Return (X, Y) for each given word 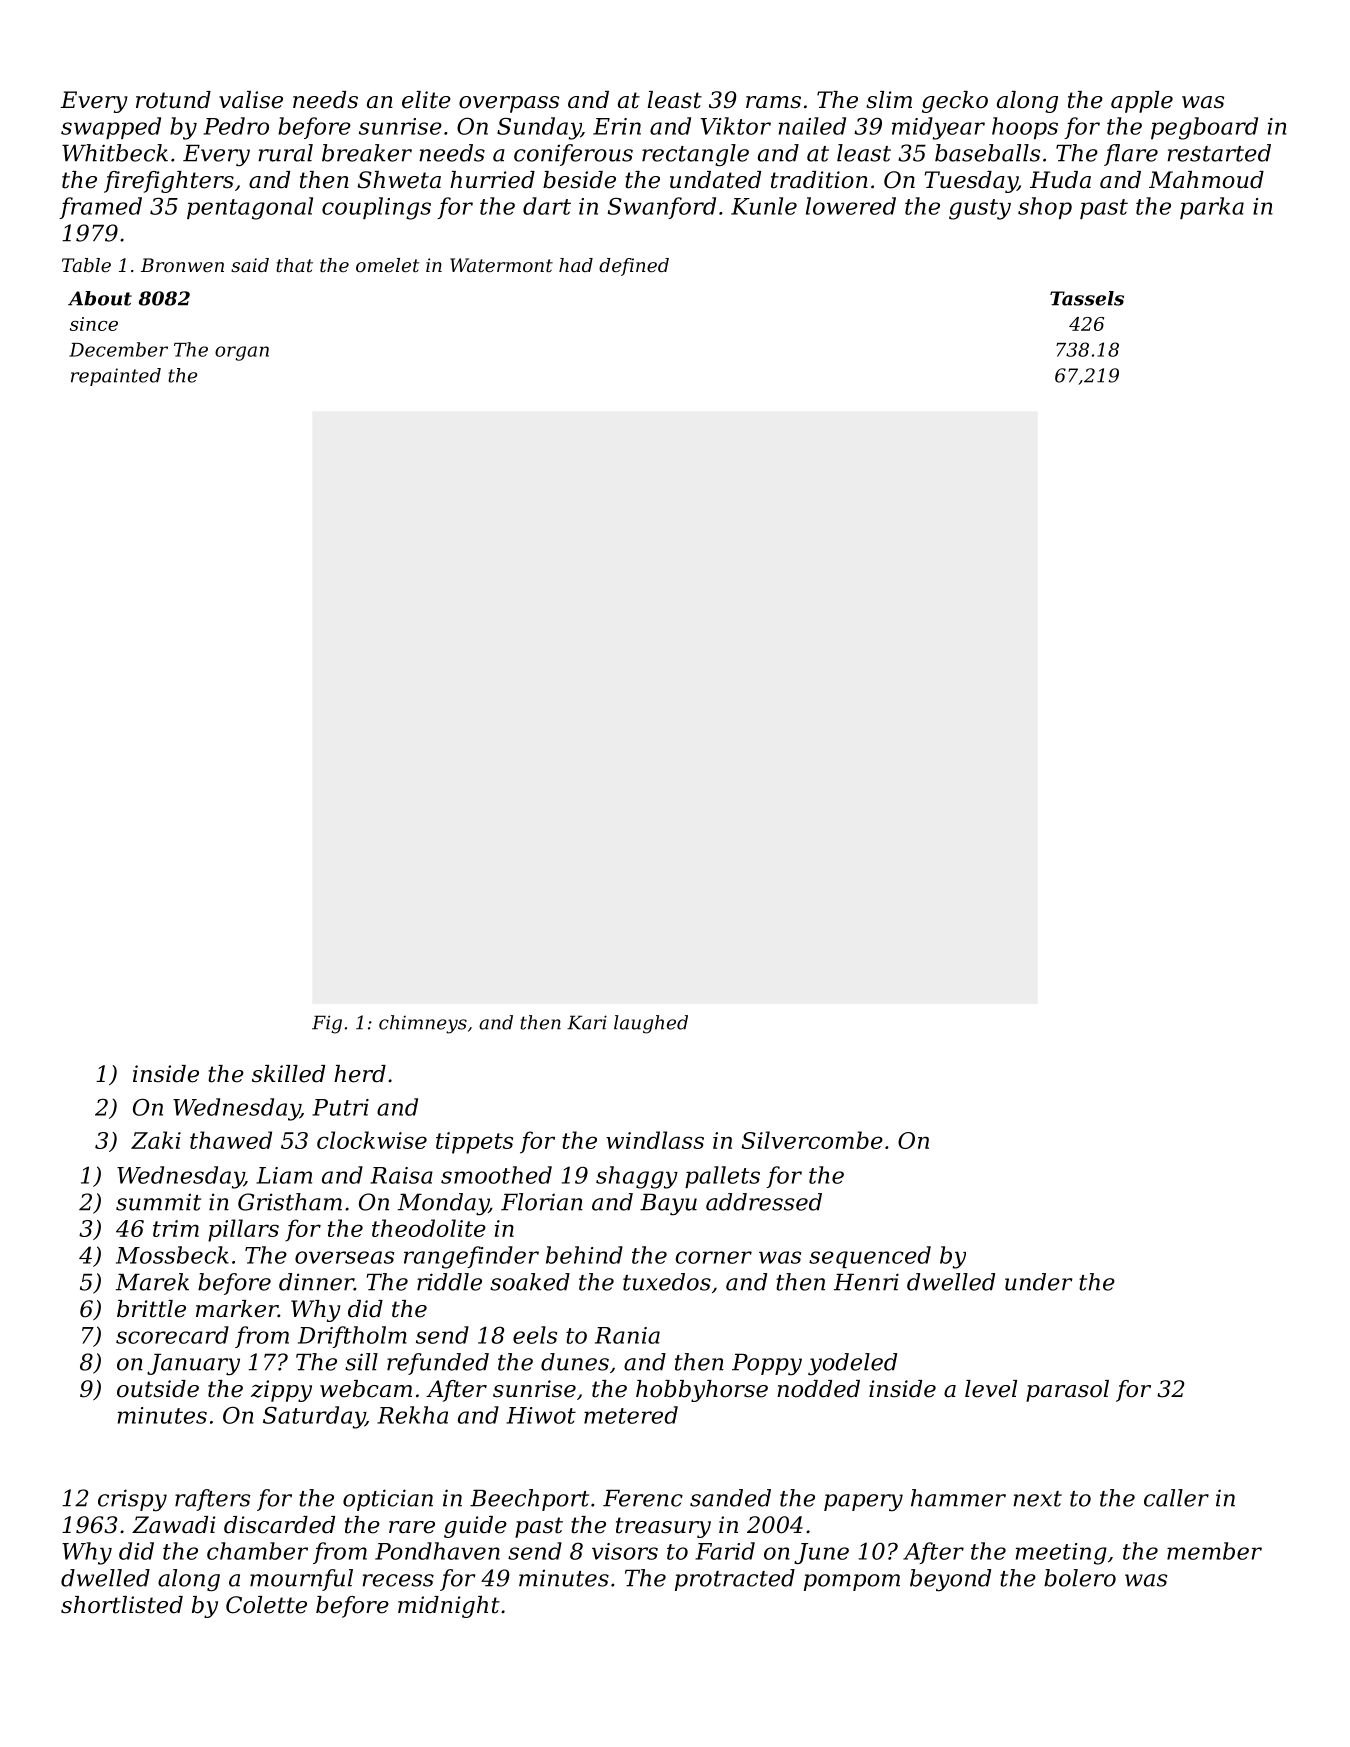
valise (251, 100)
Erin (617, 126)
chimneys (423, 1024)
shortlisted (122, 1605)
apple (1142, 102)
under (1038, 1282)
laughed (651, 1024)
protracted (735, 1580)
